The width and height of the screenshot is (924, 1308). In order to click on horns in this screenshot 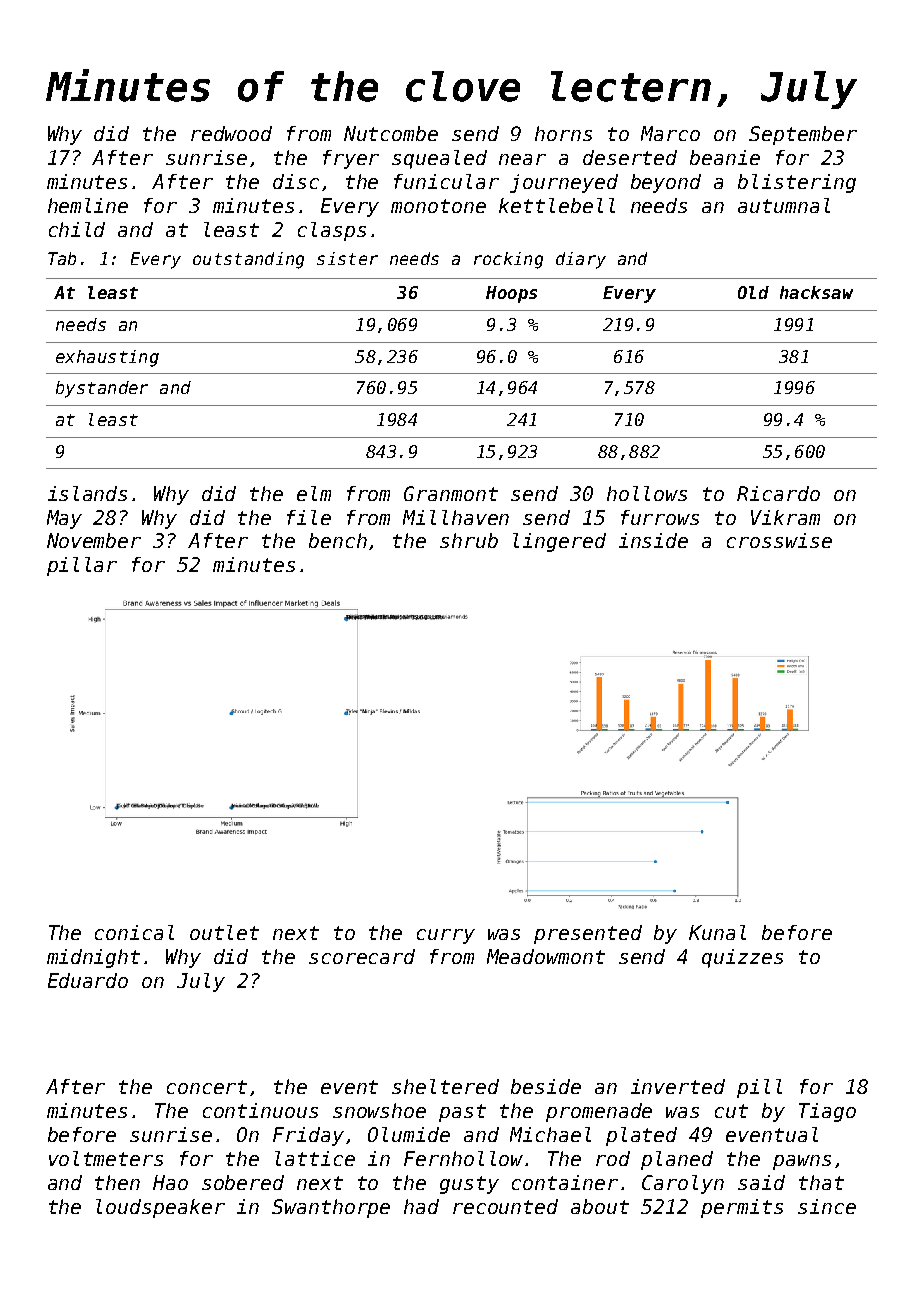, I will do `click(563, 133)`.
